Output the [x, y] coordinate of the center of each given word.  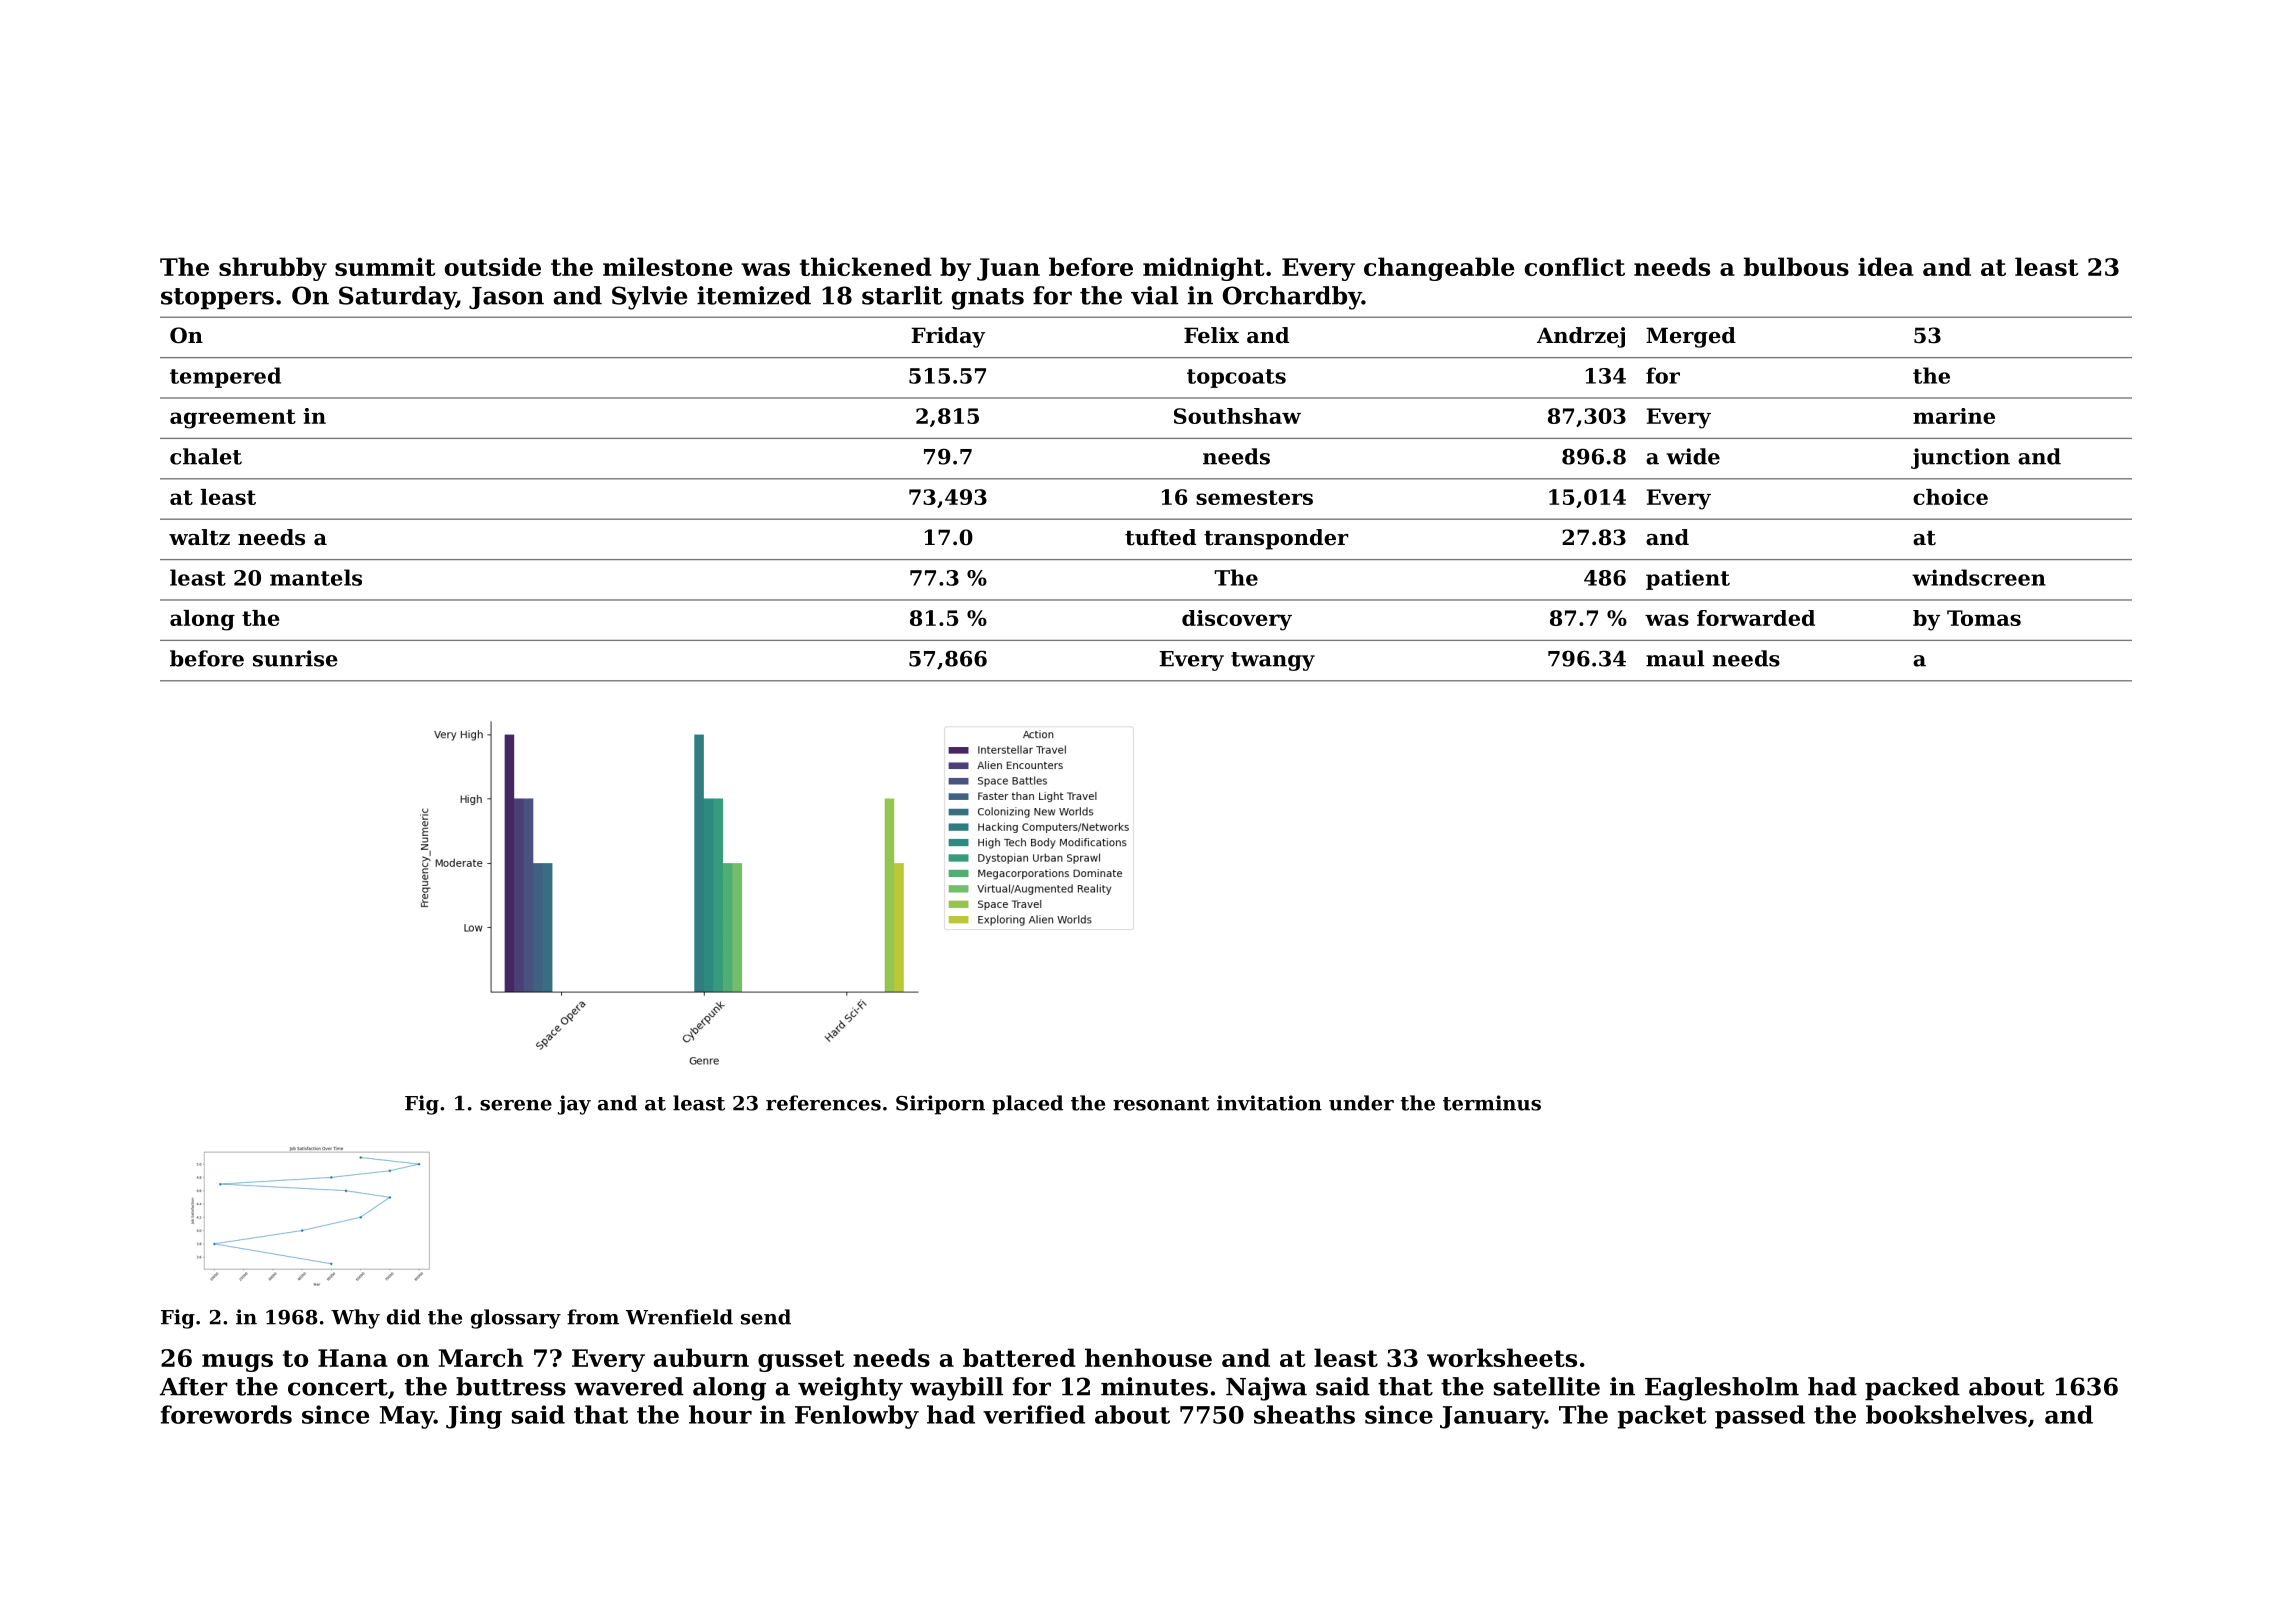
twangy [1273, 661]
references [823, 1103]
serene [516, 1105]
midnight [1204, 269]
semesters [1254, 497]
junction [1960, 458]
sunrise [295, 658]
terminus [1492, 1103]
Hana [353, 1358]
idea [1886, 266]
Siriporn [940, 1105]
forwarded [1756, 618]
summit [385, 266]
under [1361, 1103]
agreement [233, 419]
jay [574, 1105]
